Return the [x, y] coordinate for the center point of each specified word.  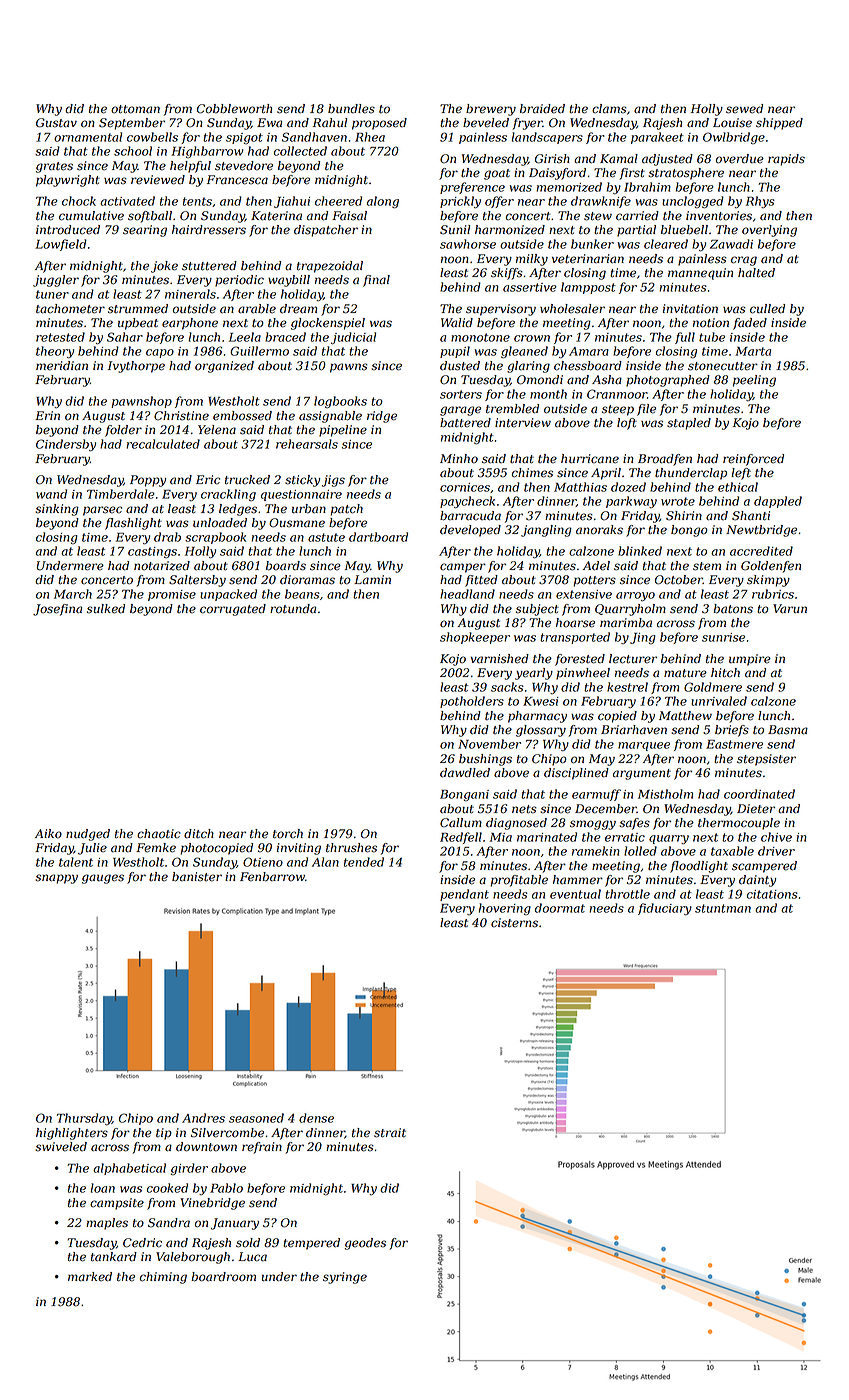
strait [390, 1133]
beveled [486, 123]
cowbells [152, 137]
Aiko [48, 834]
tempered [311, 1244]
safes [634, 824]
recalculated [163, 444]
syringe [345, 1278]
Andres [203, 1118]
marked [90, 1277]
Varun [790, 609]
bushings [485, 760]
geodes [365, 1244]
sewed [744, 109]
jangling [546, 531]
